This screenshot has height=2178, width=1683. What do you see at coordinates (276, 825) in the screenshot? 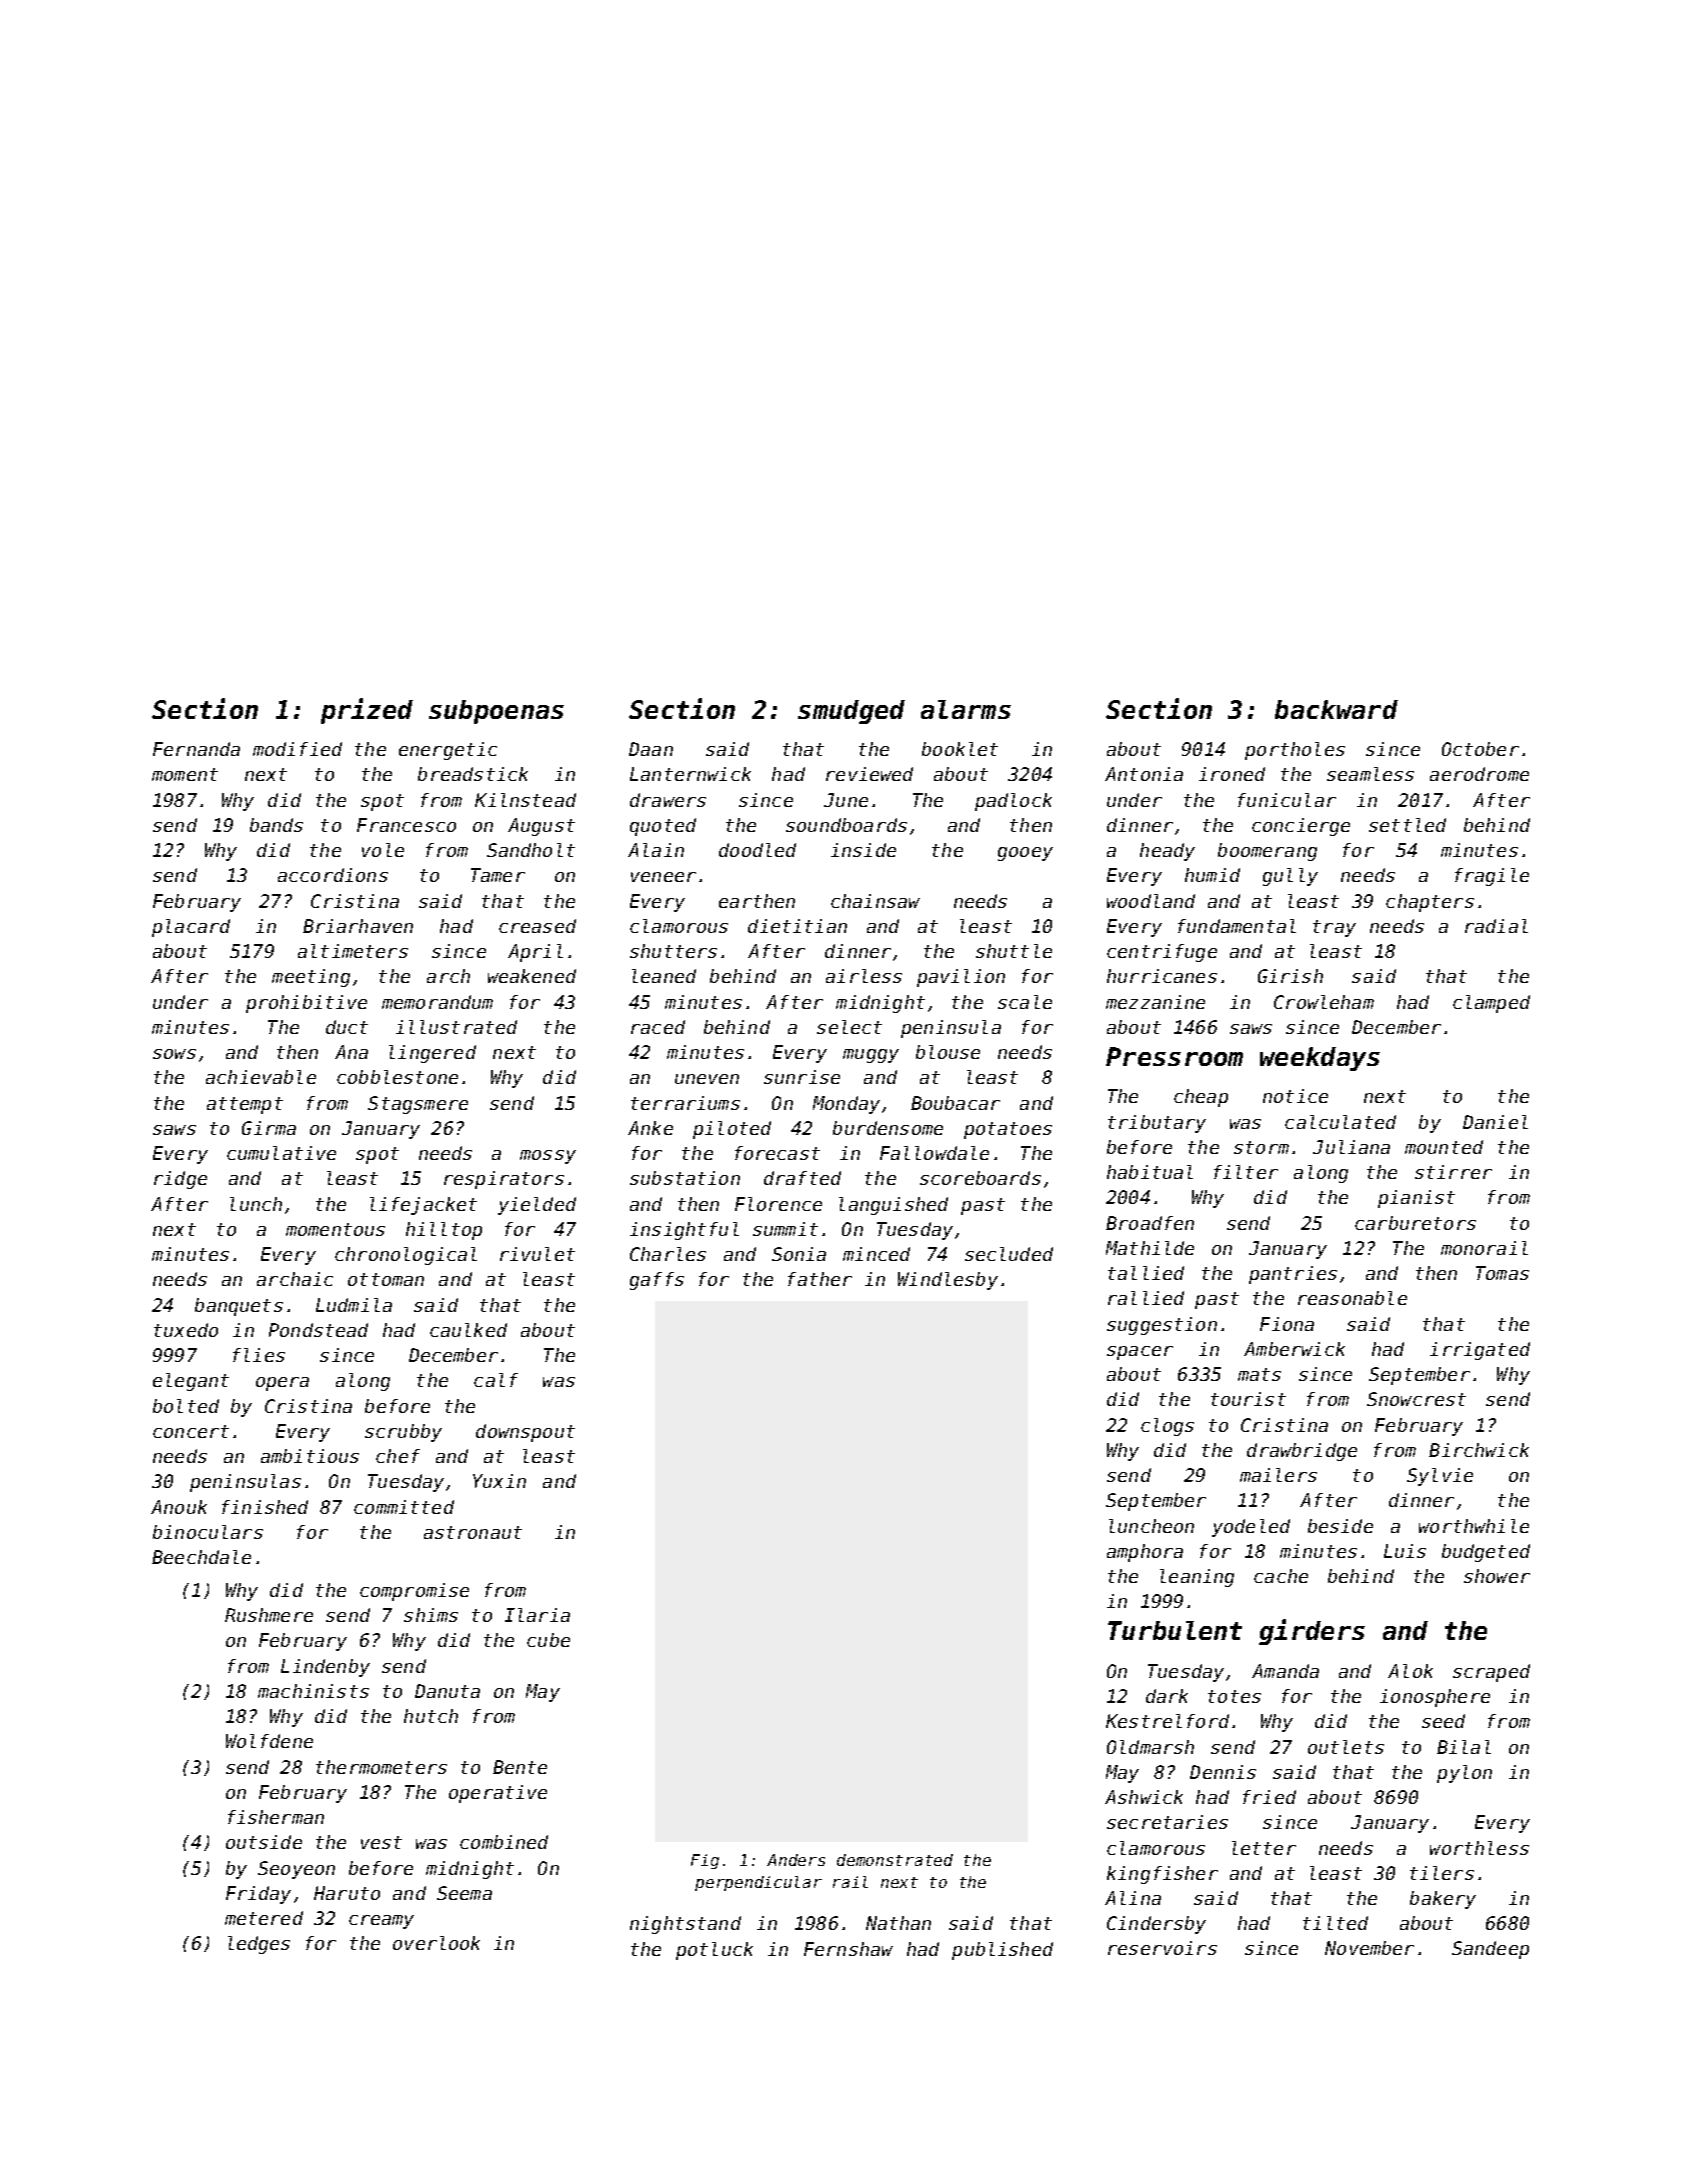
I see `bands` at bounding box center [276, 825].
